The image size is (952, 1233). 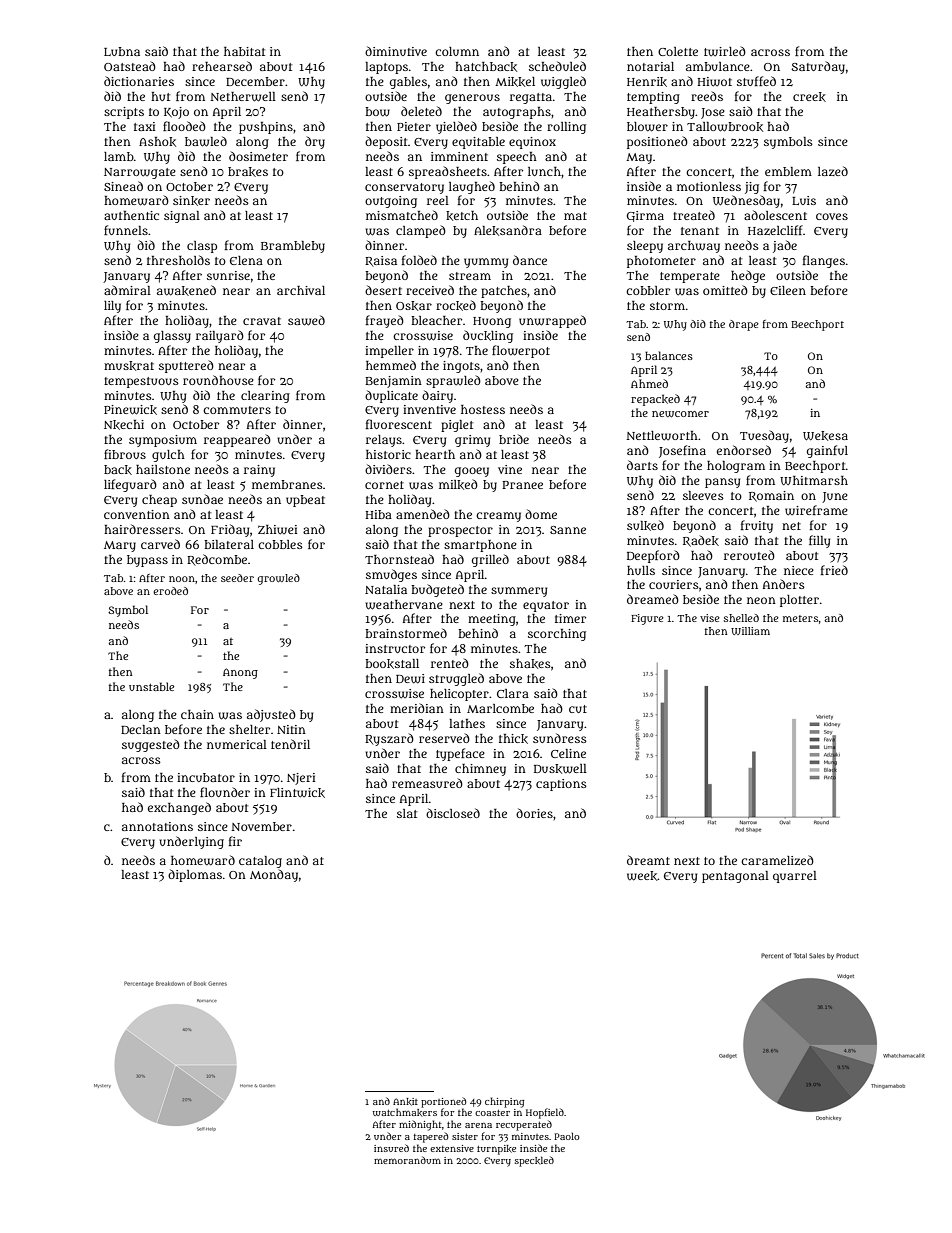 I want to click on adjusted, so click(x=271, y=715).
